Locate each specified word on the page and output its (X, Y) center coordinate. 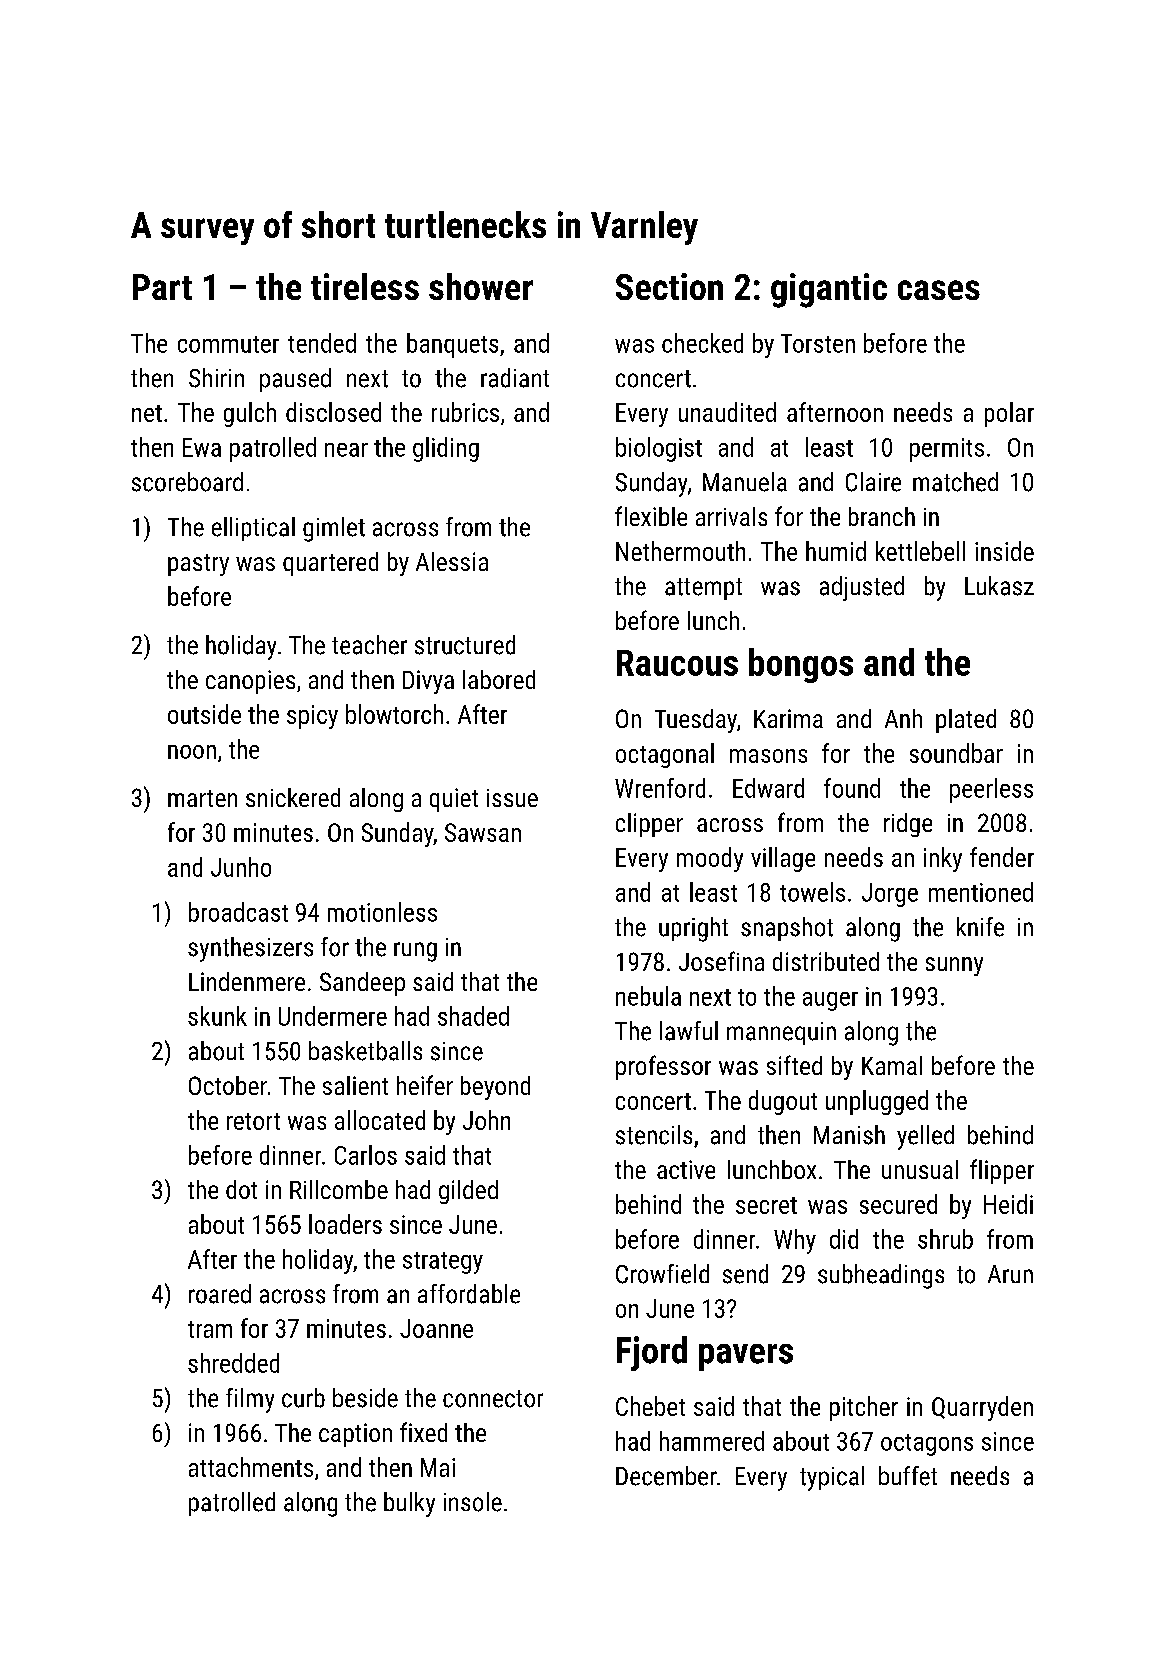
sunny (954, 966)
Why (795, 1241)
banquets (452, 345)
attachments (251, 1467)
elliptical (253, 529)
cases (939, 290)
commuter (228, 344)
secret (766, 1205)
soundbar (956, 753)
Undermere (333, 1016)
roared (220, 1294)
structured (465, 645)
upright (693, 929)
